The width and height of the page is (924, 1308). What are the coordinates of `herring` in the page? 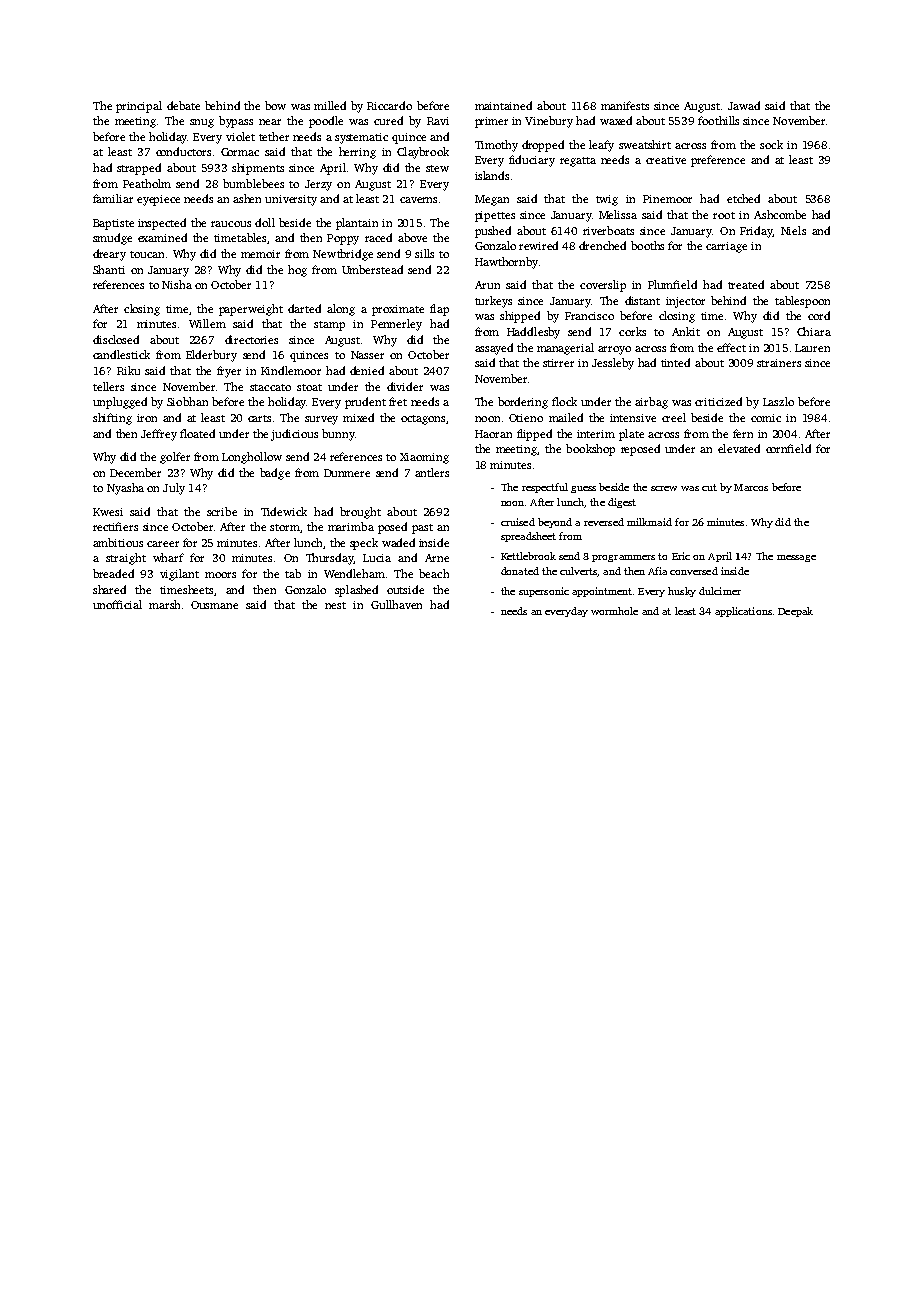 It's located at (357, 153).
